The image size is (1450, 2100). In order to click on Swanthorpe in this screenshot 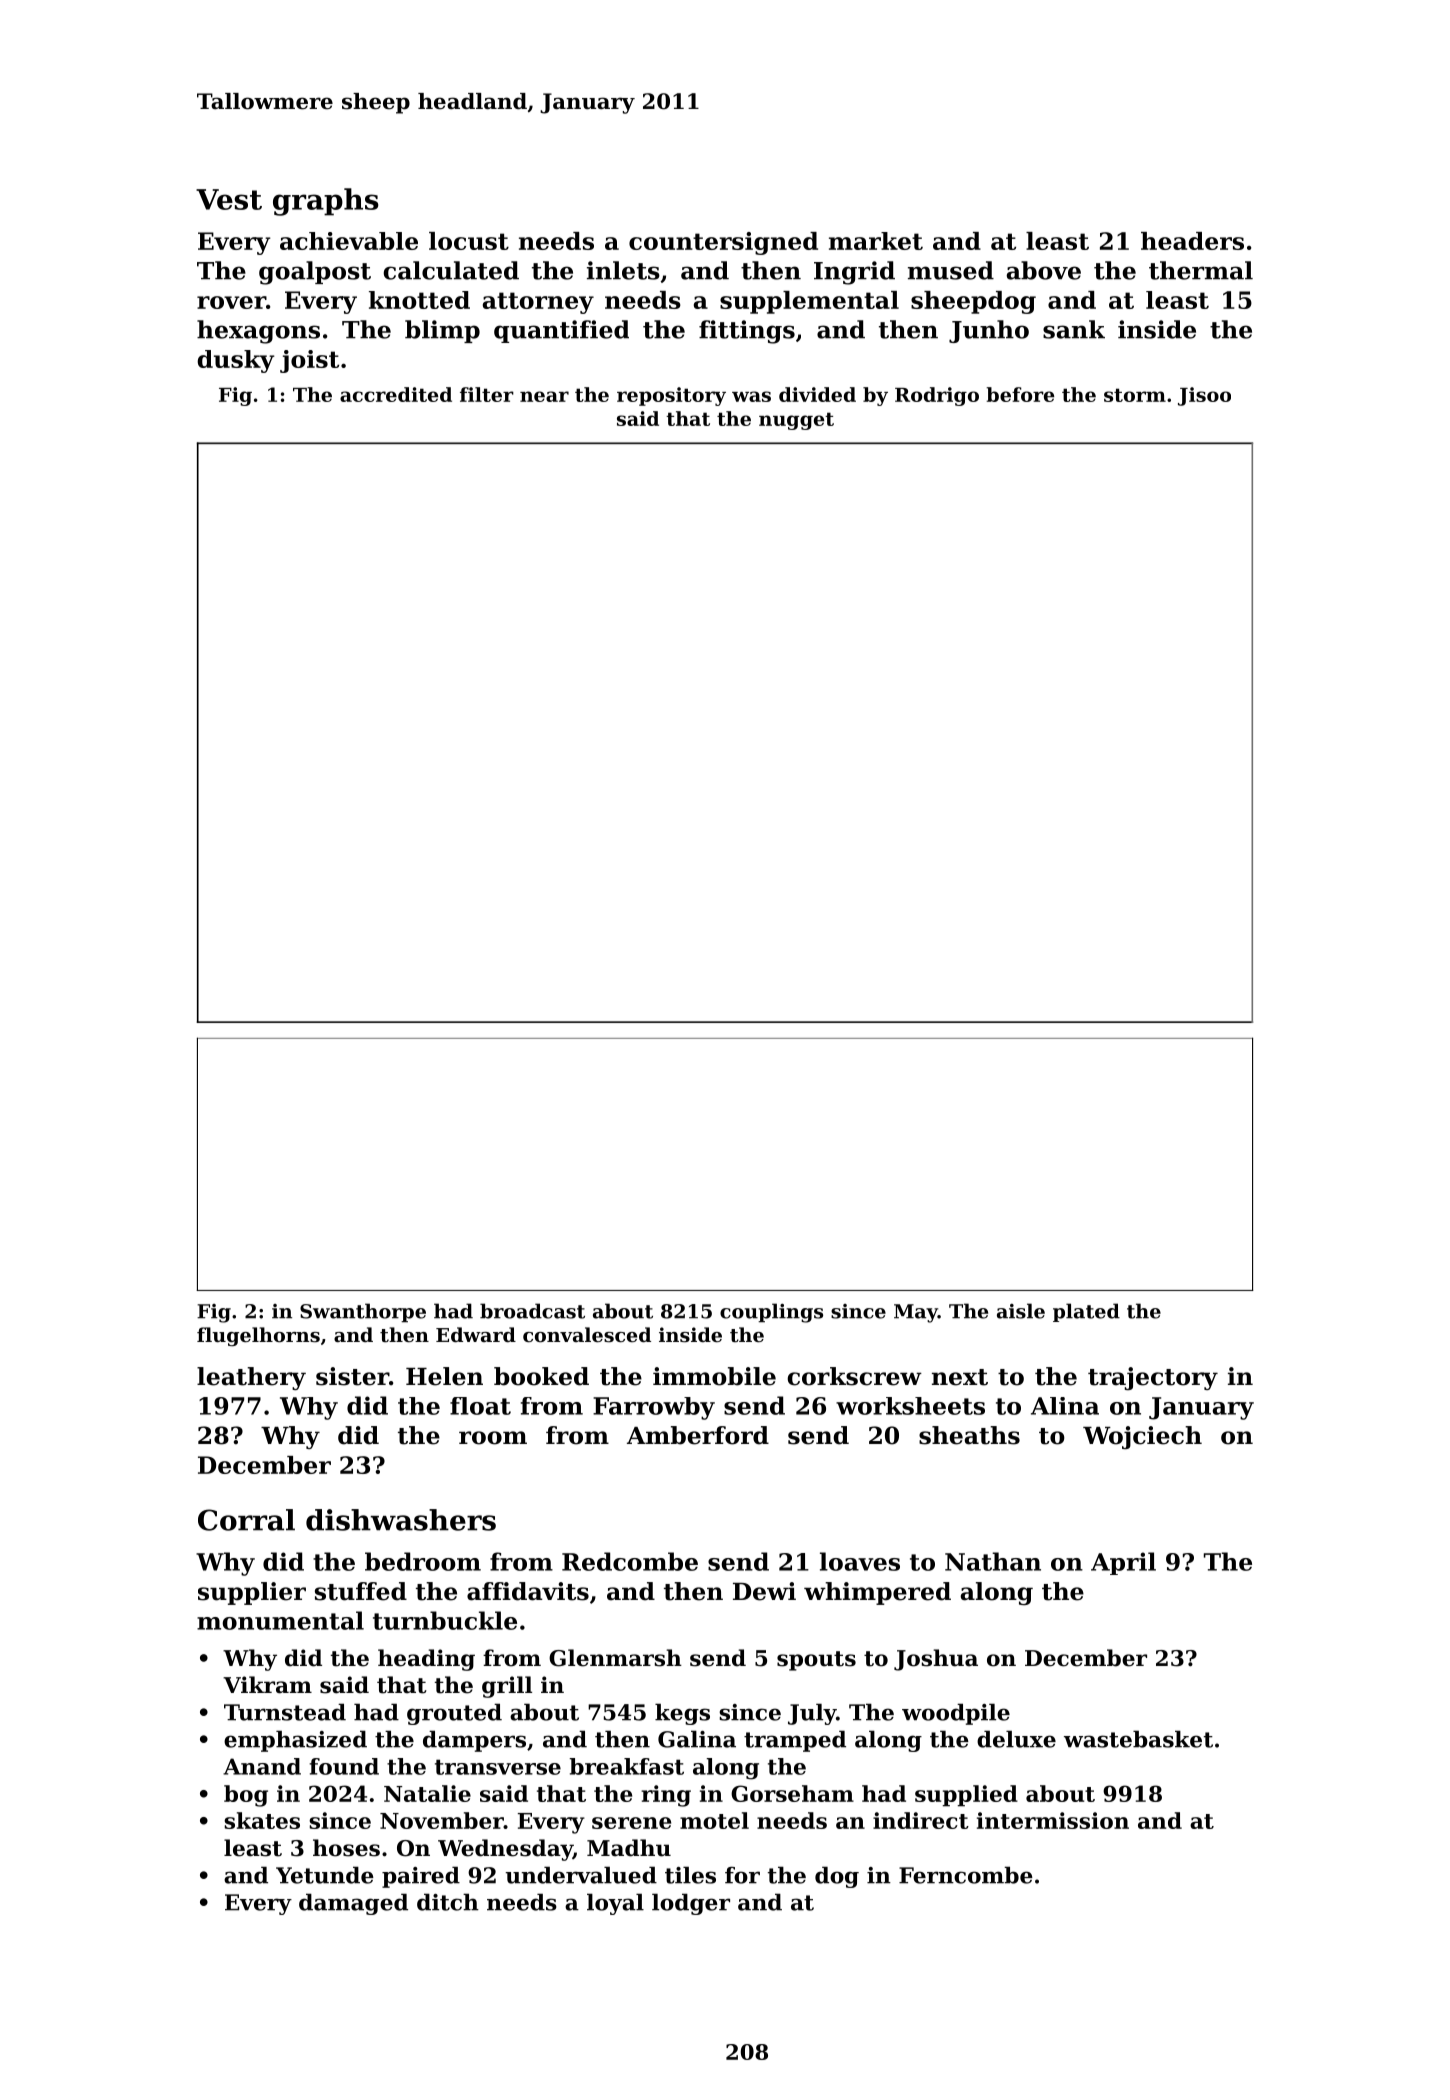, I will do `click(363, 1312)`.
